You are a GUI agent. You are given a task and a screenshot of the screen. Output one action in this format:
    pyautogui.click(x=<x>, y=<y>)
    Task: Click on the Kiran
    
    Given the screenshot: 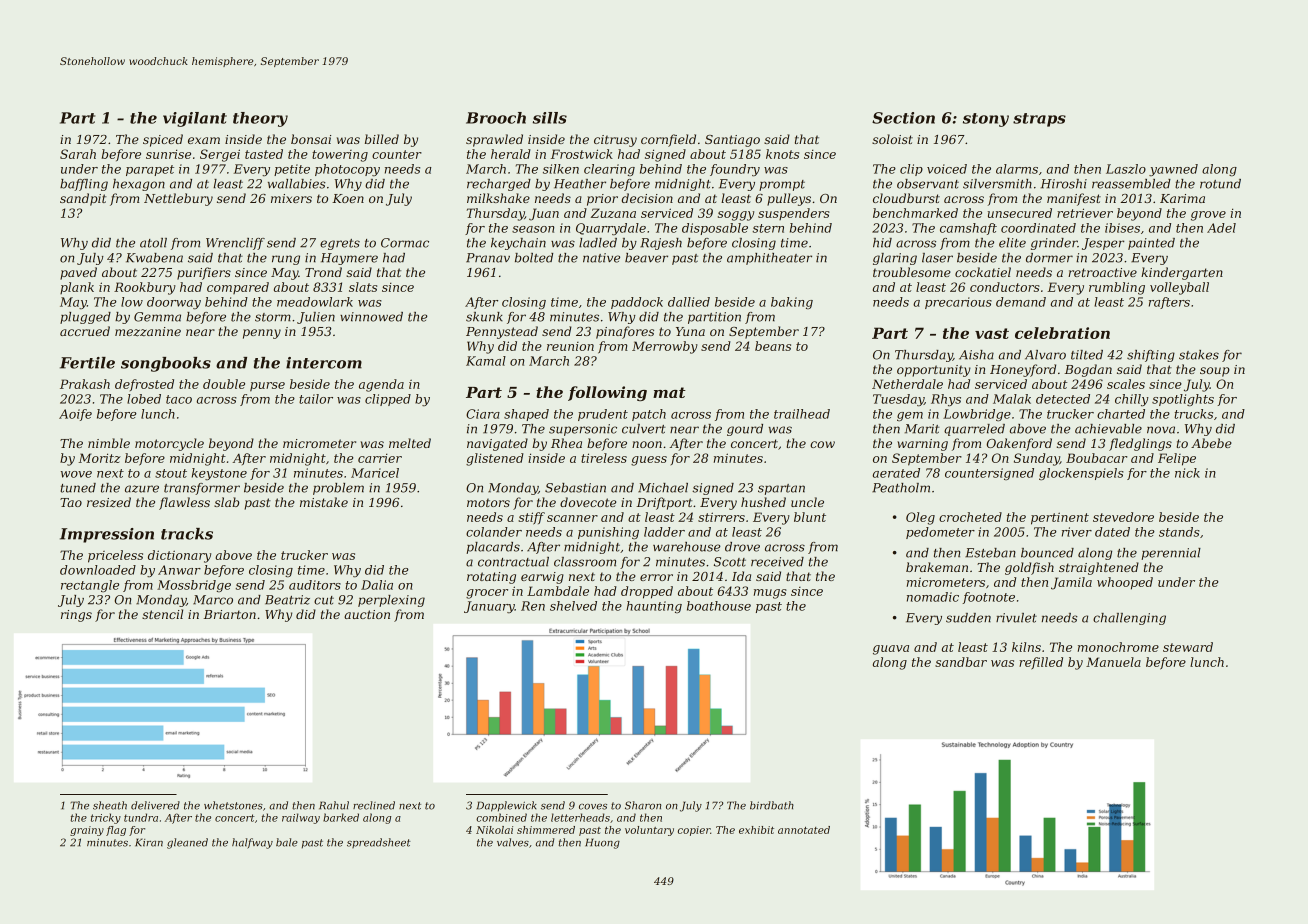 What is the action you would take?
    pyautogui.click(x=149, y=842)
